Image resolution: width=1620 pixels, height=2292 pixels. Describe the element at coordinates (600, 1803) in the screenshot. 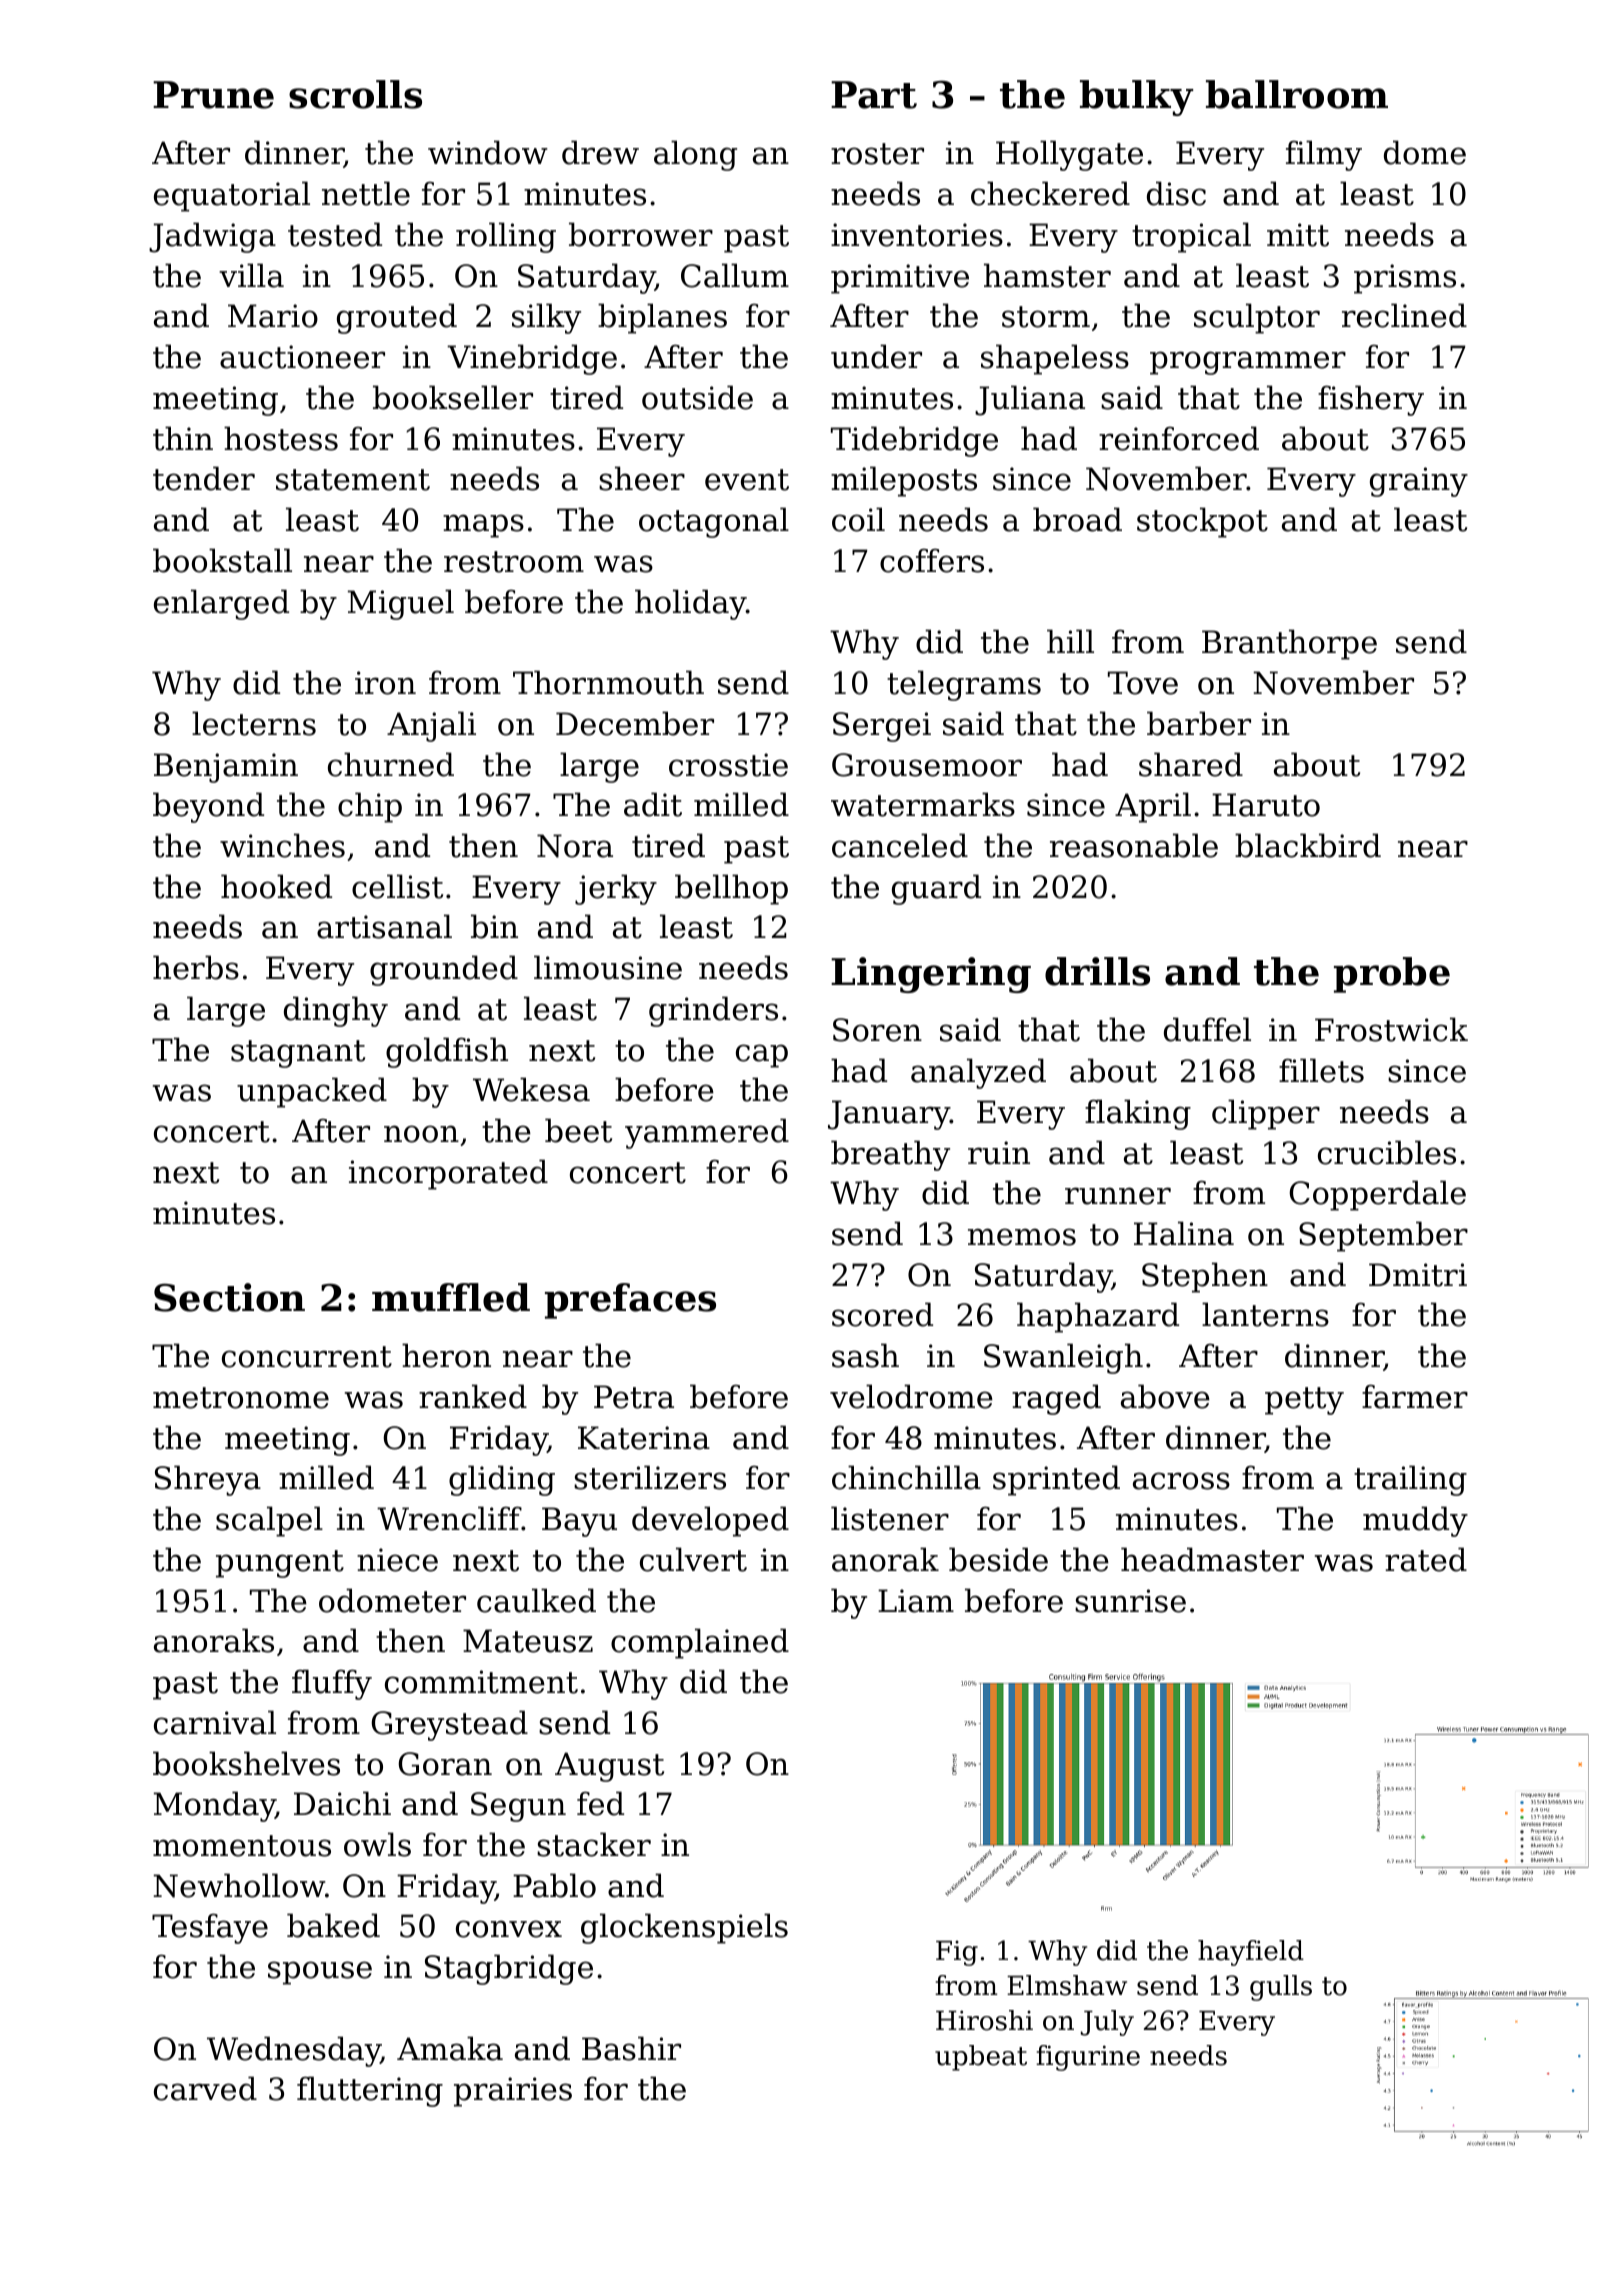

I see `fed` at that location.
